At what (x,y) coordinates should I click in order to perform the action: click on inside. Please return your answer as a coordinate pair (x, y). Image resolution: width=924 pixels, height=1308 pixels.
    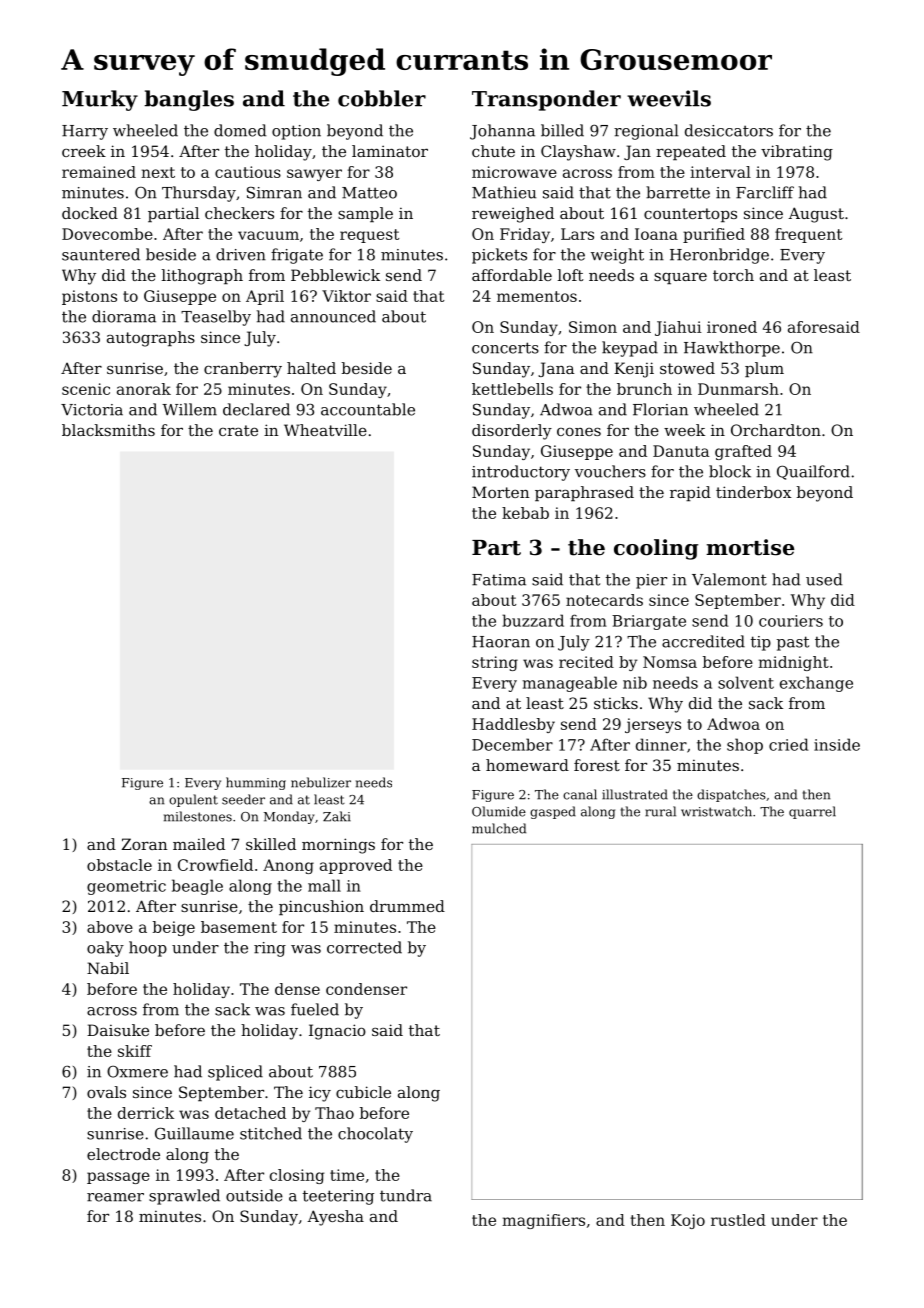
    Looking at the image, I should click on (837, 744).
